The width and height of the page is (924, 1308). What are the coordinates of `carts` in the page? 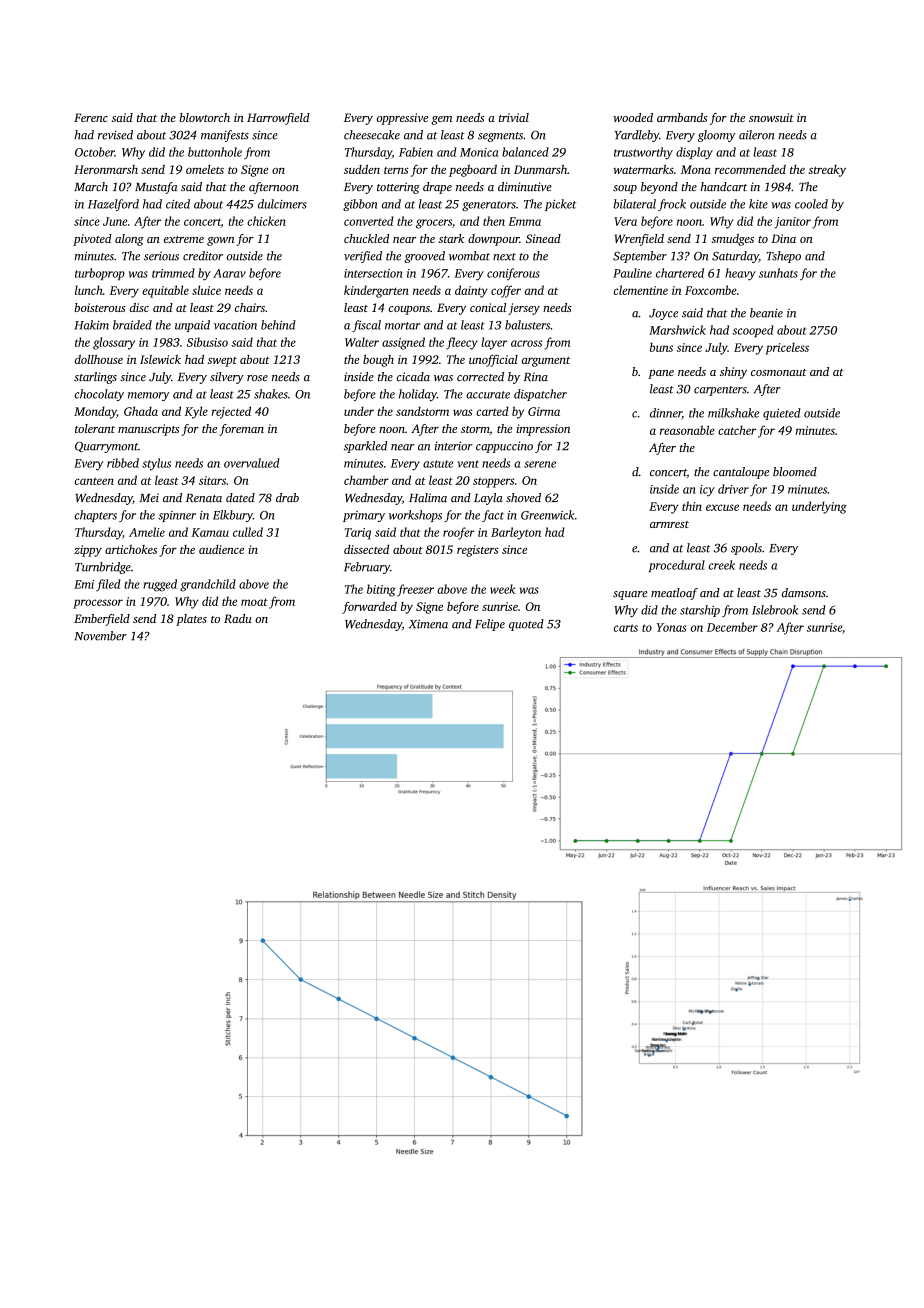 It's located at (626, 628).
